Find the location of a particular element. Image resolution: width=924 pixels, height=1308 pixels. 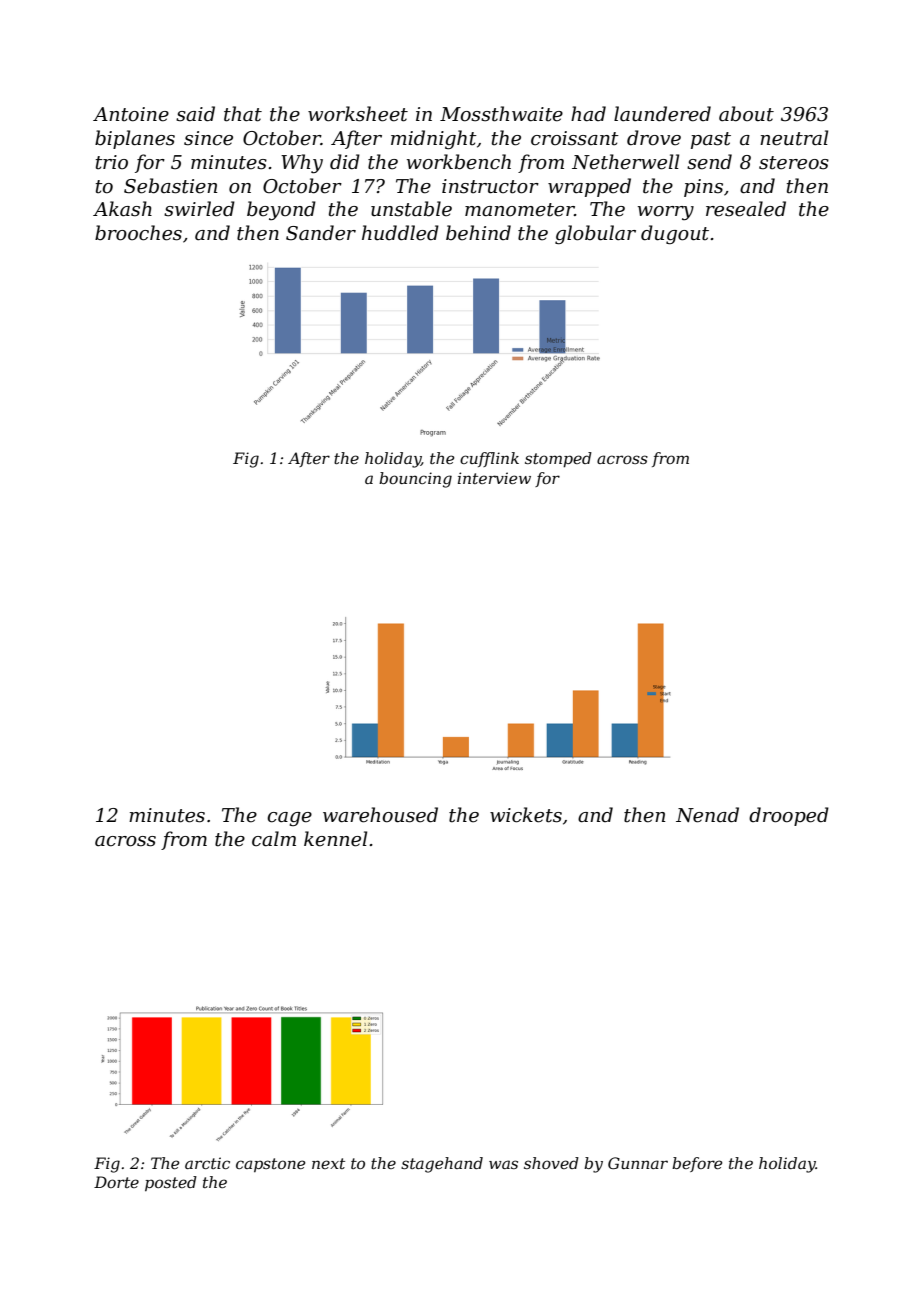

drooped is located at coordinates (789, 816).
